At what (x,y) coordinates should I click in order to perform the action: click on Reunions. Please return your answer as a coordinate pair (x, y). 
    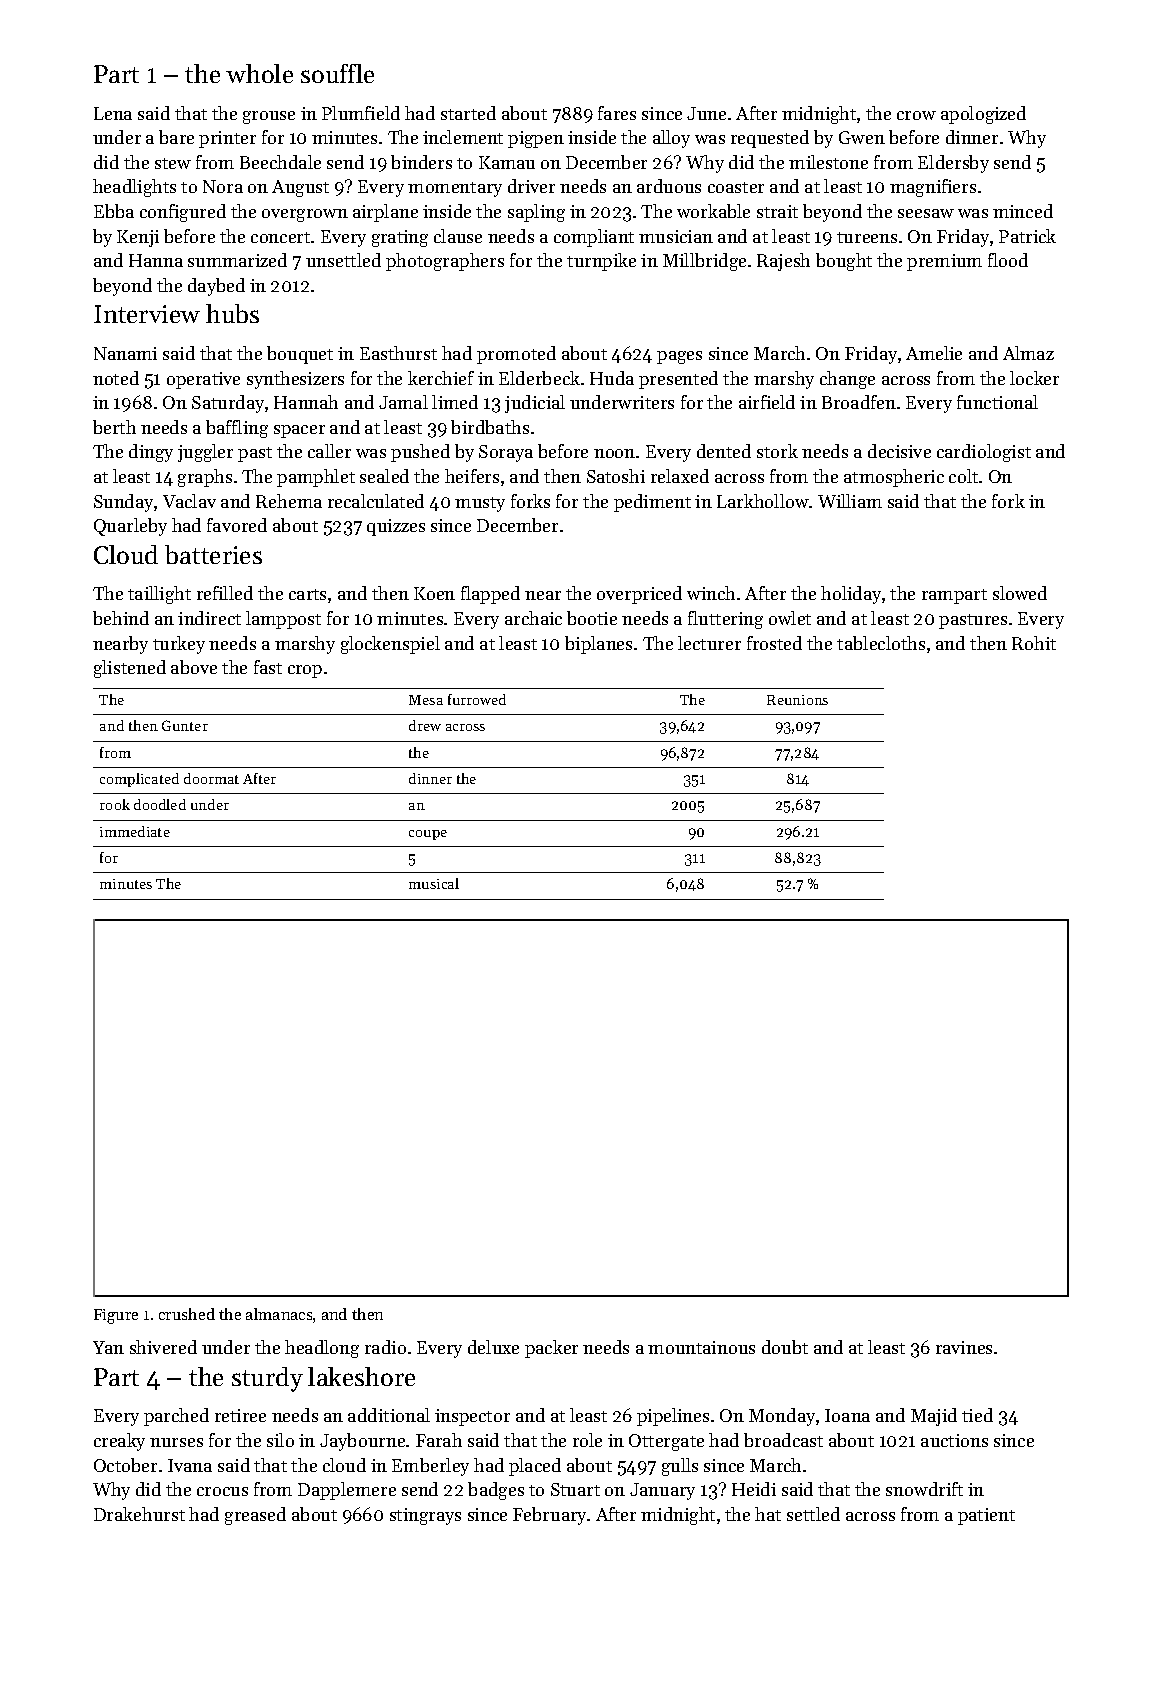
    Looking at the image, I should click on (797, 700).
